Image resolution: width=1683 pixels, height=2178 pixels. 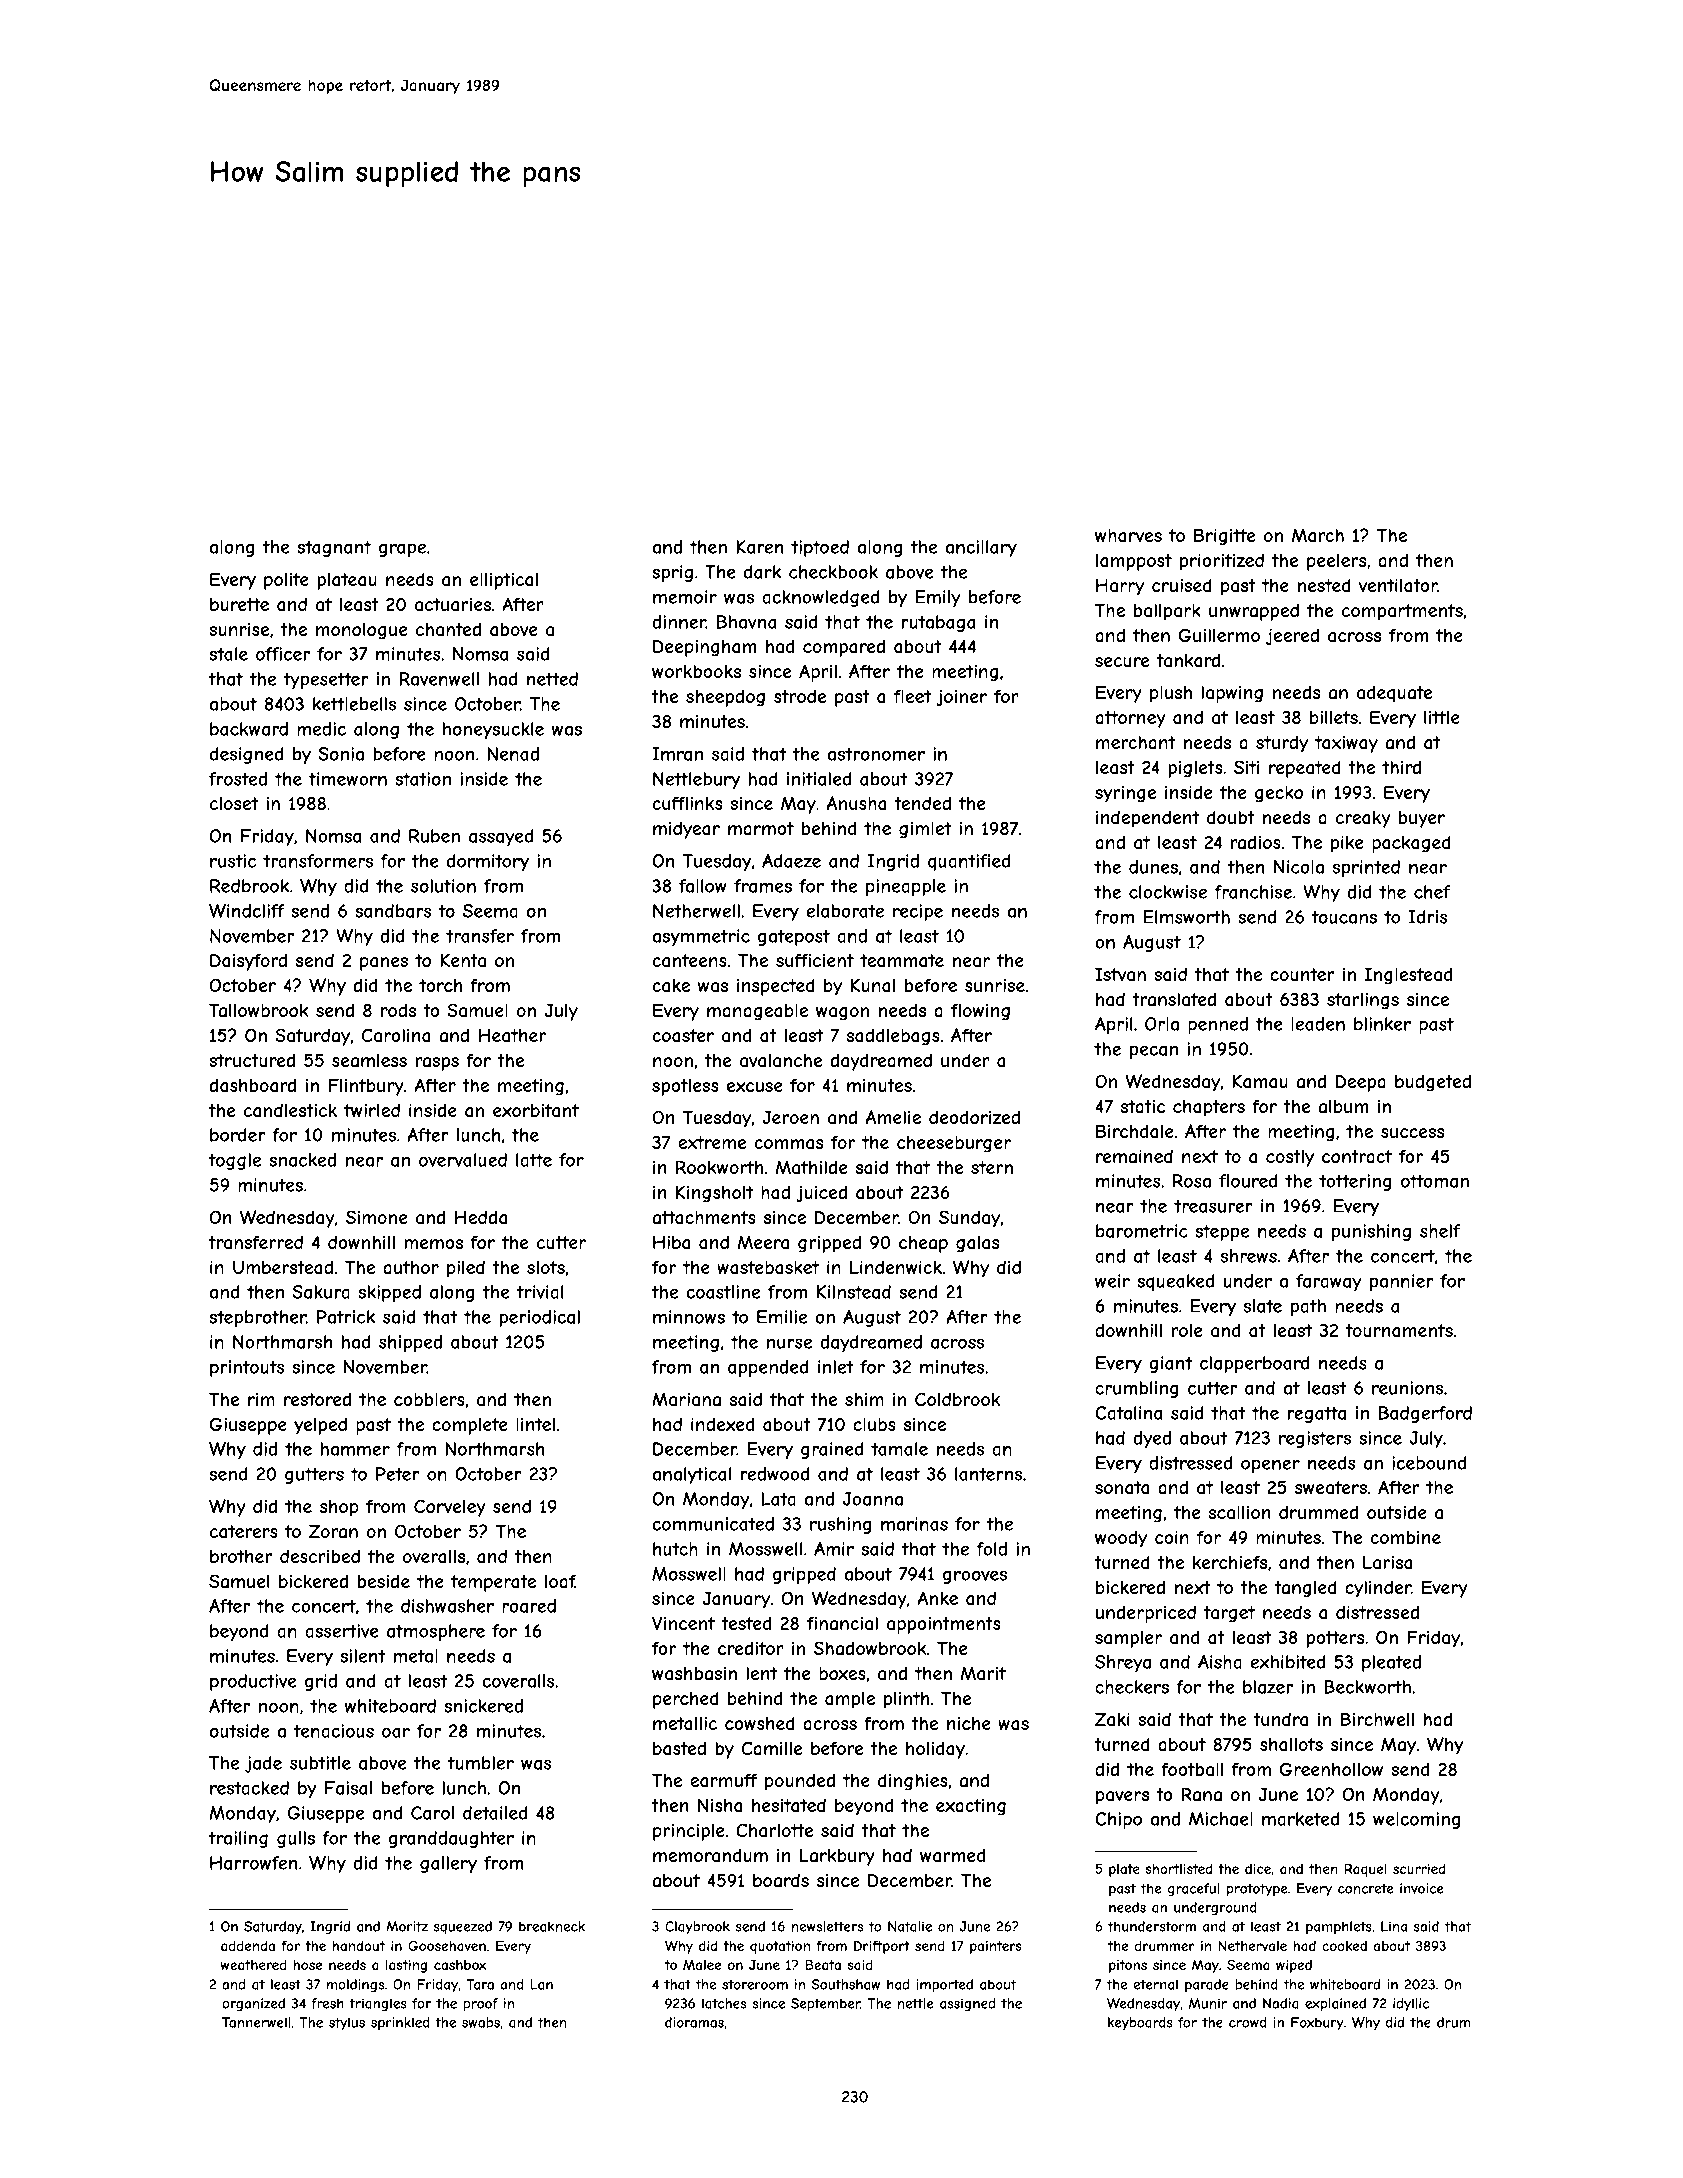 What do you see at coordinates (760, 547) in the image?
I see `Karen` at bounding box center [760, 547].
